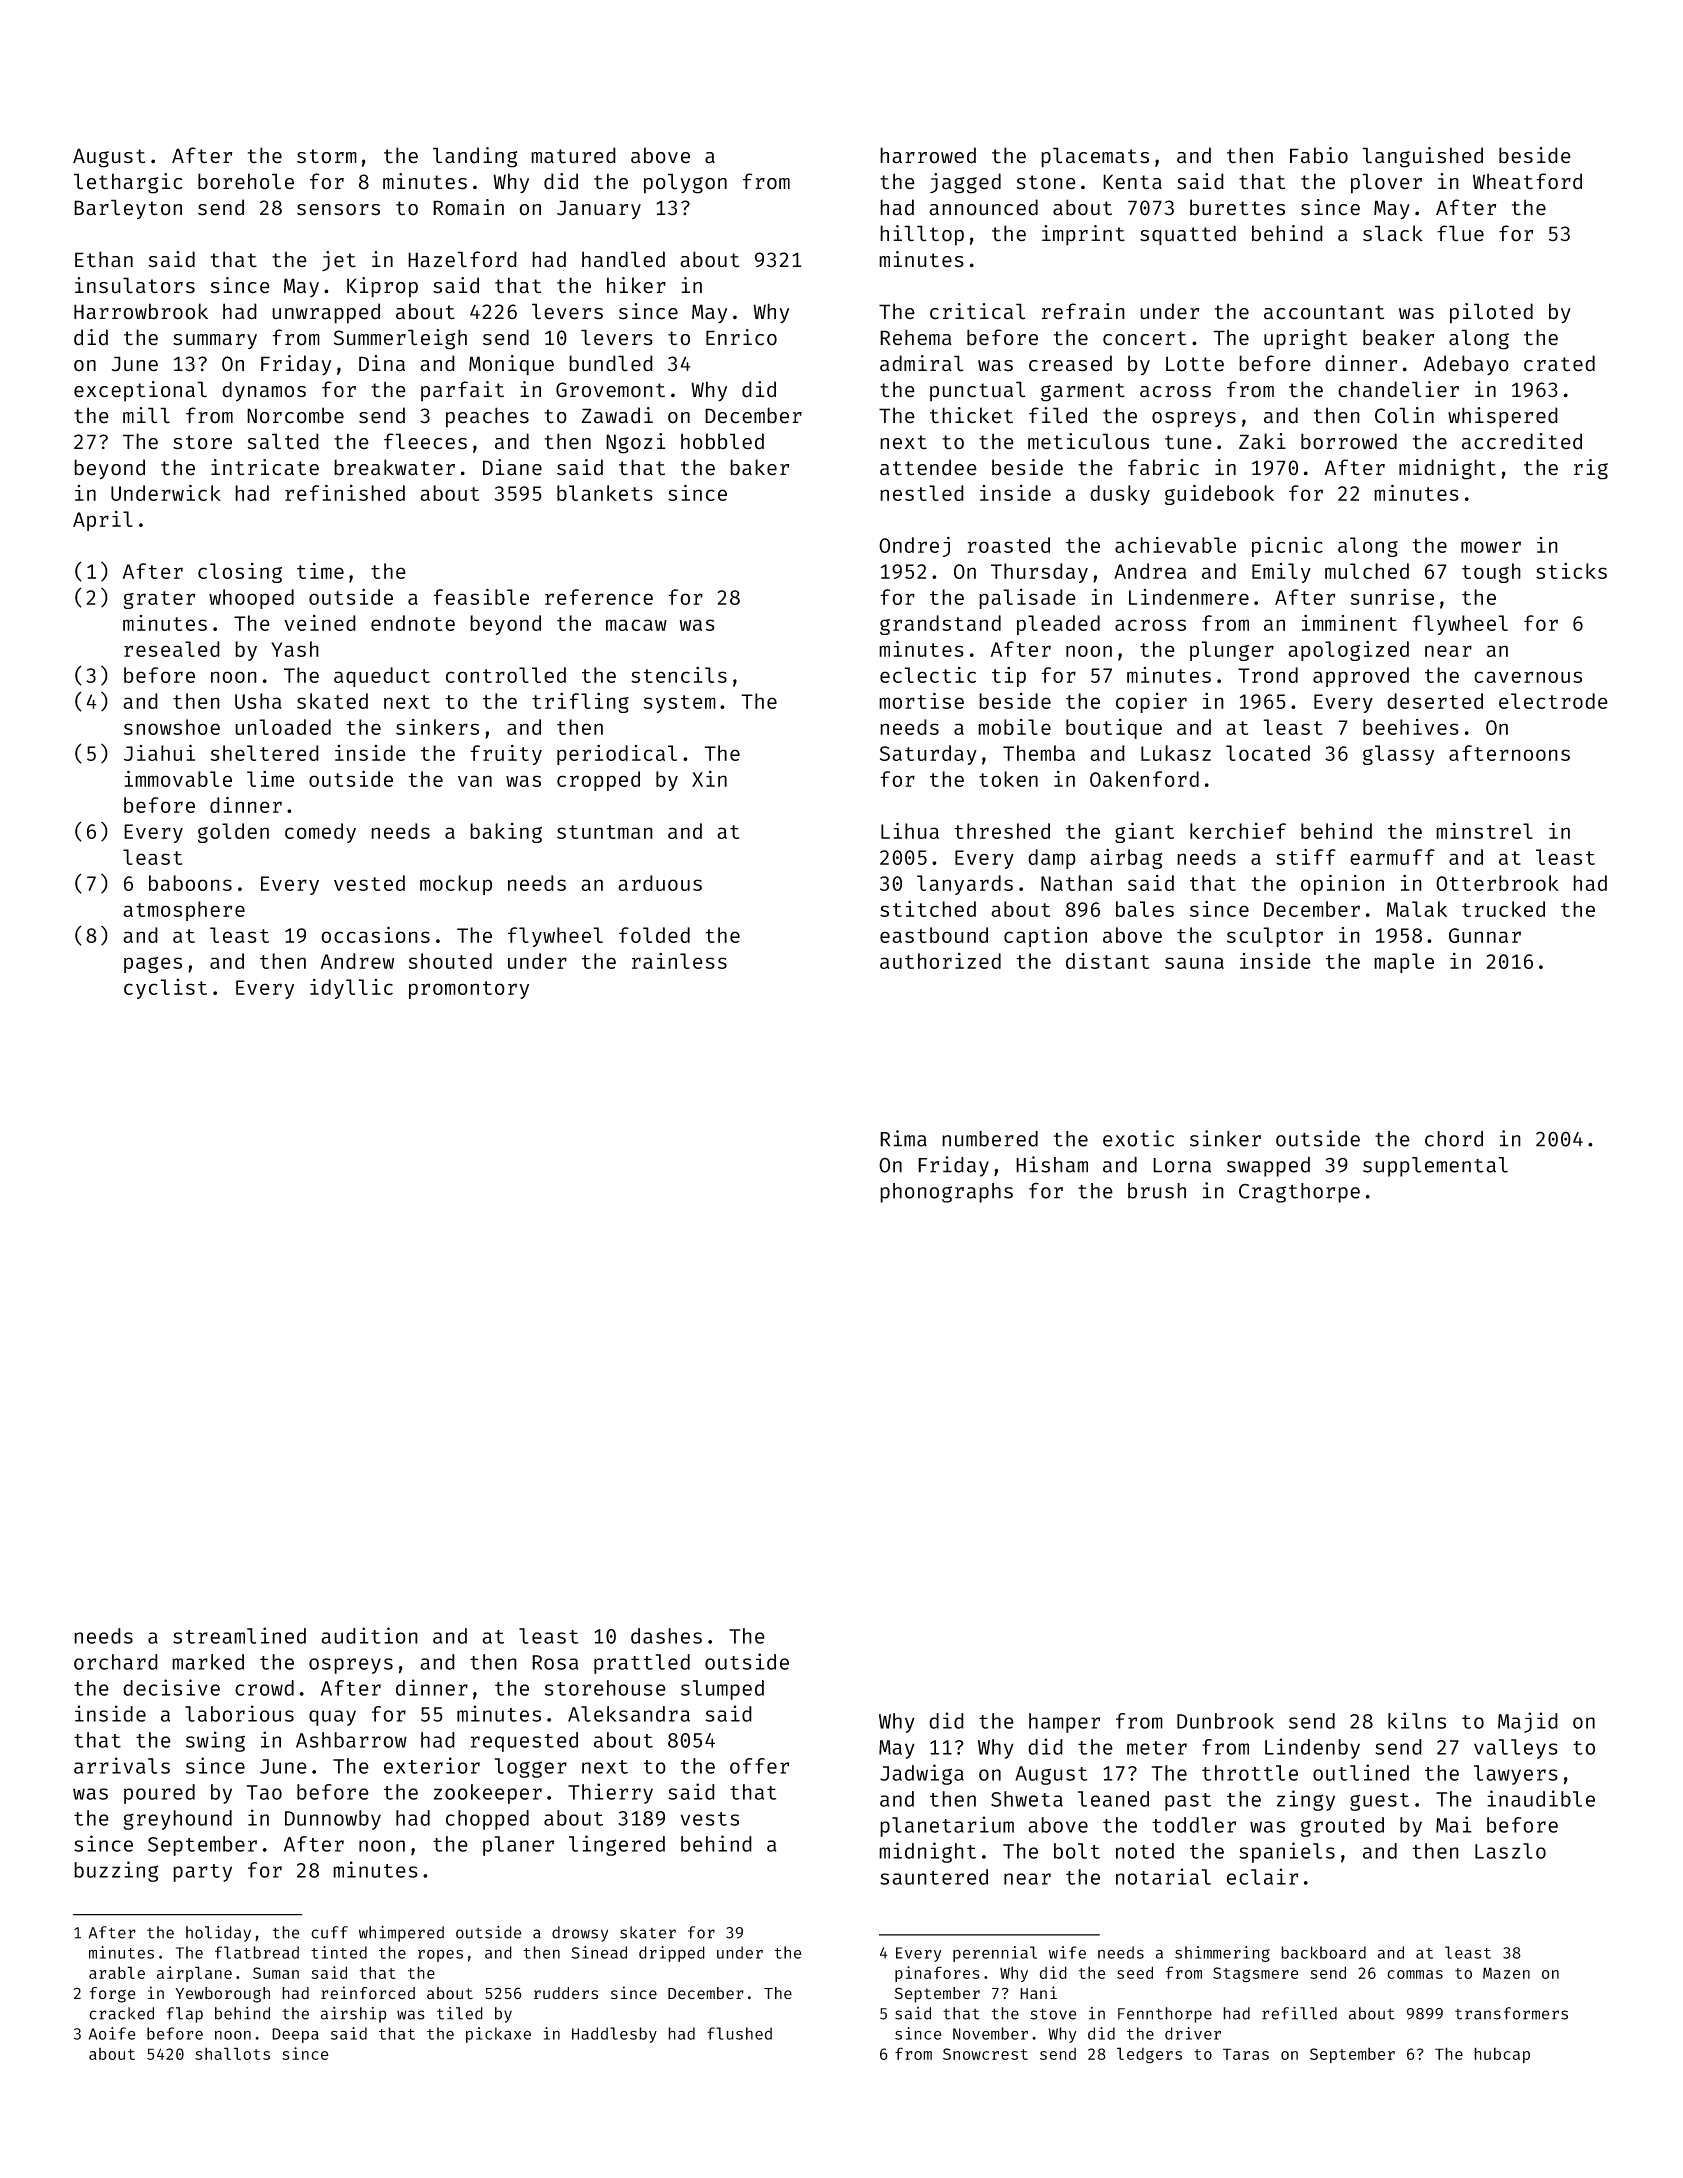 The image size is (1683, 2178). I want to click on handled, so click(623, 259).
